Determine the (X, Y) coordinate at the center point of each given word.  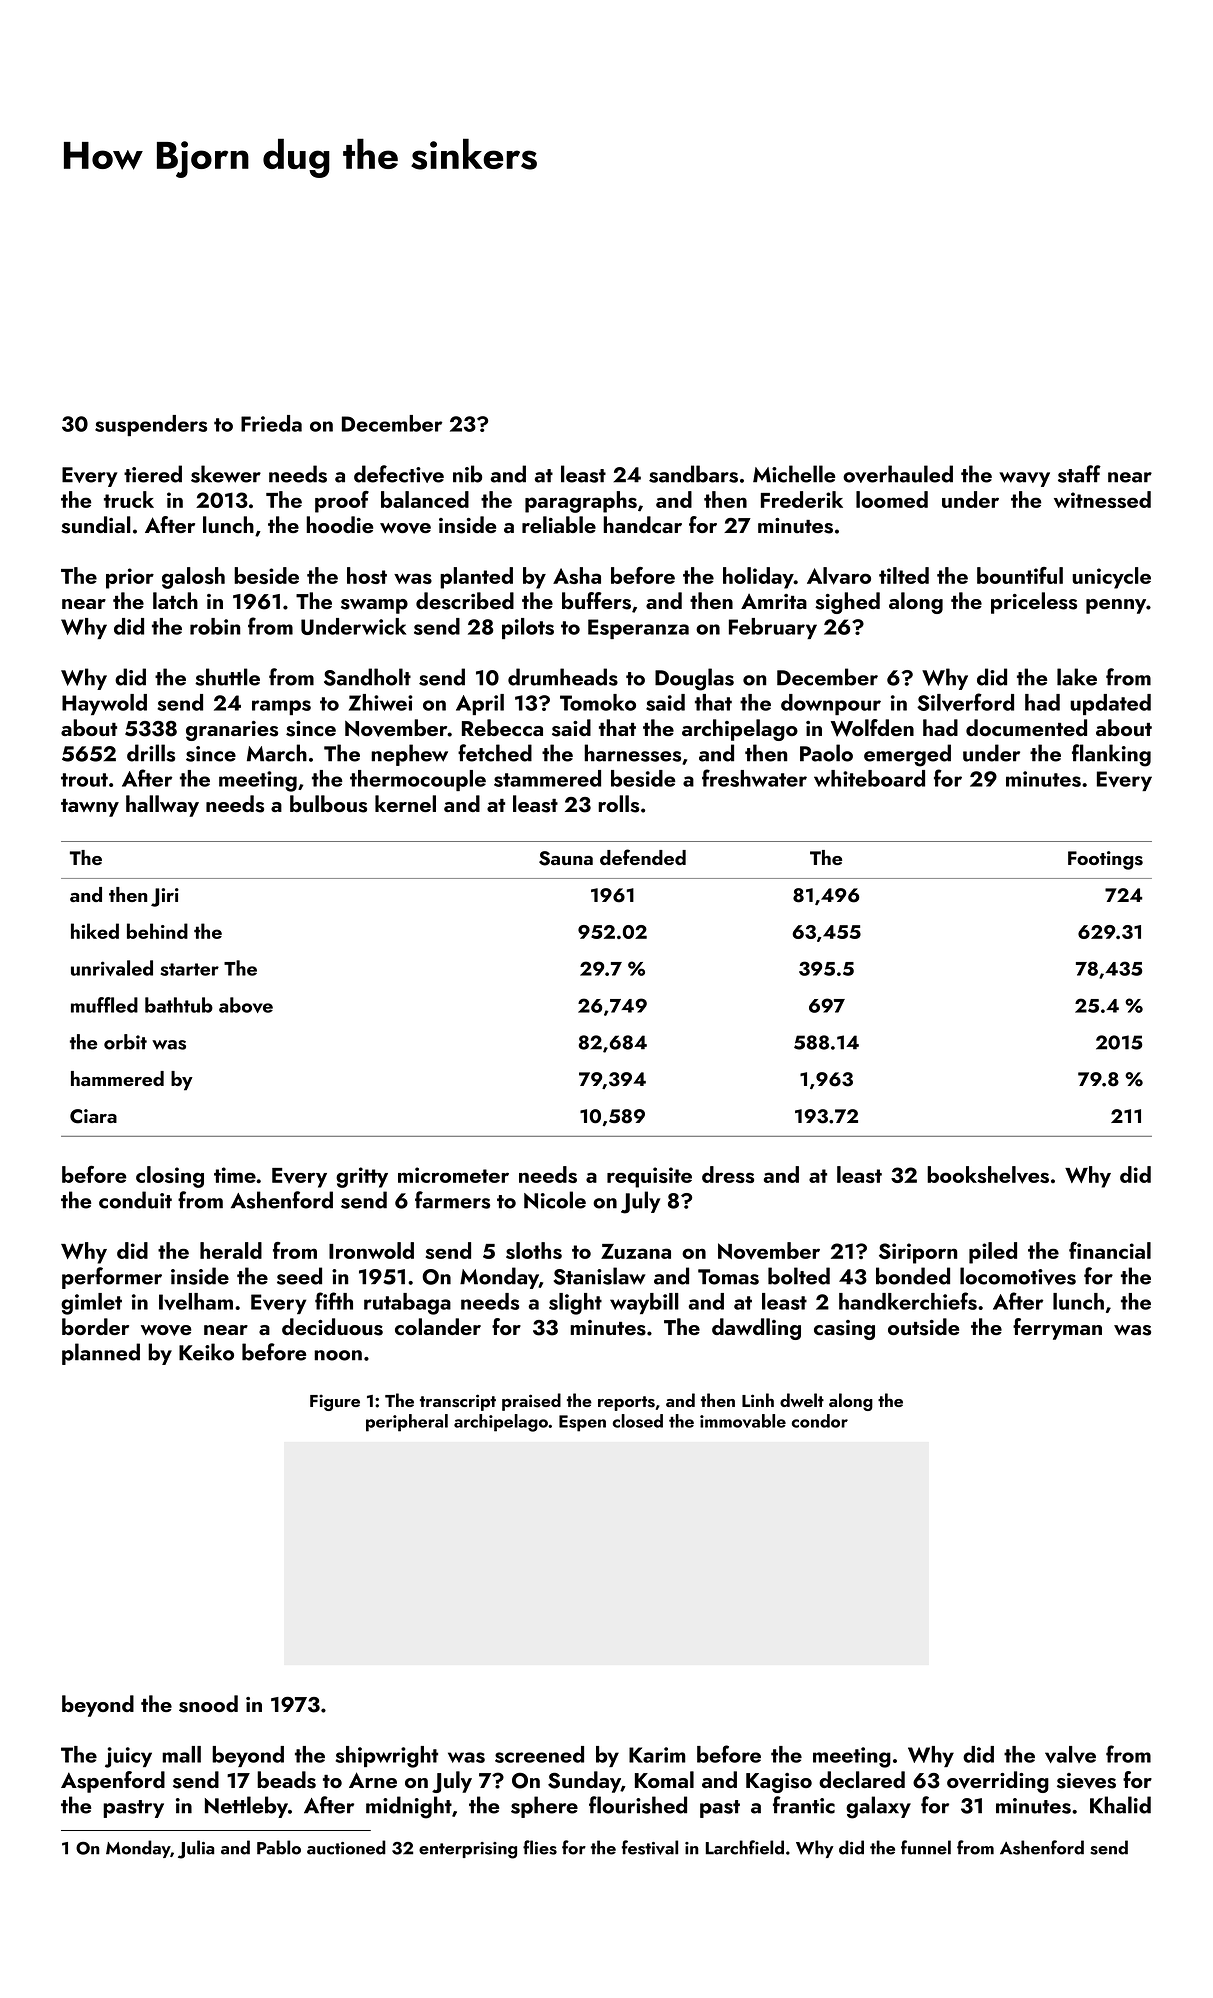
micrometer (453, 1175)
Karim (657, 1755)
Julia (196, 1849)
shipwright (386, 1757)
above (246, 1005)
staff (1079, 474)
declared (862, 1779)
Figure (335, 1402)
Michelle (794, 474)
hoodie (339, 524)
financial (1110, 1250)
